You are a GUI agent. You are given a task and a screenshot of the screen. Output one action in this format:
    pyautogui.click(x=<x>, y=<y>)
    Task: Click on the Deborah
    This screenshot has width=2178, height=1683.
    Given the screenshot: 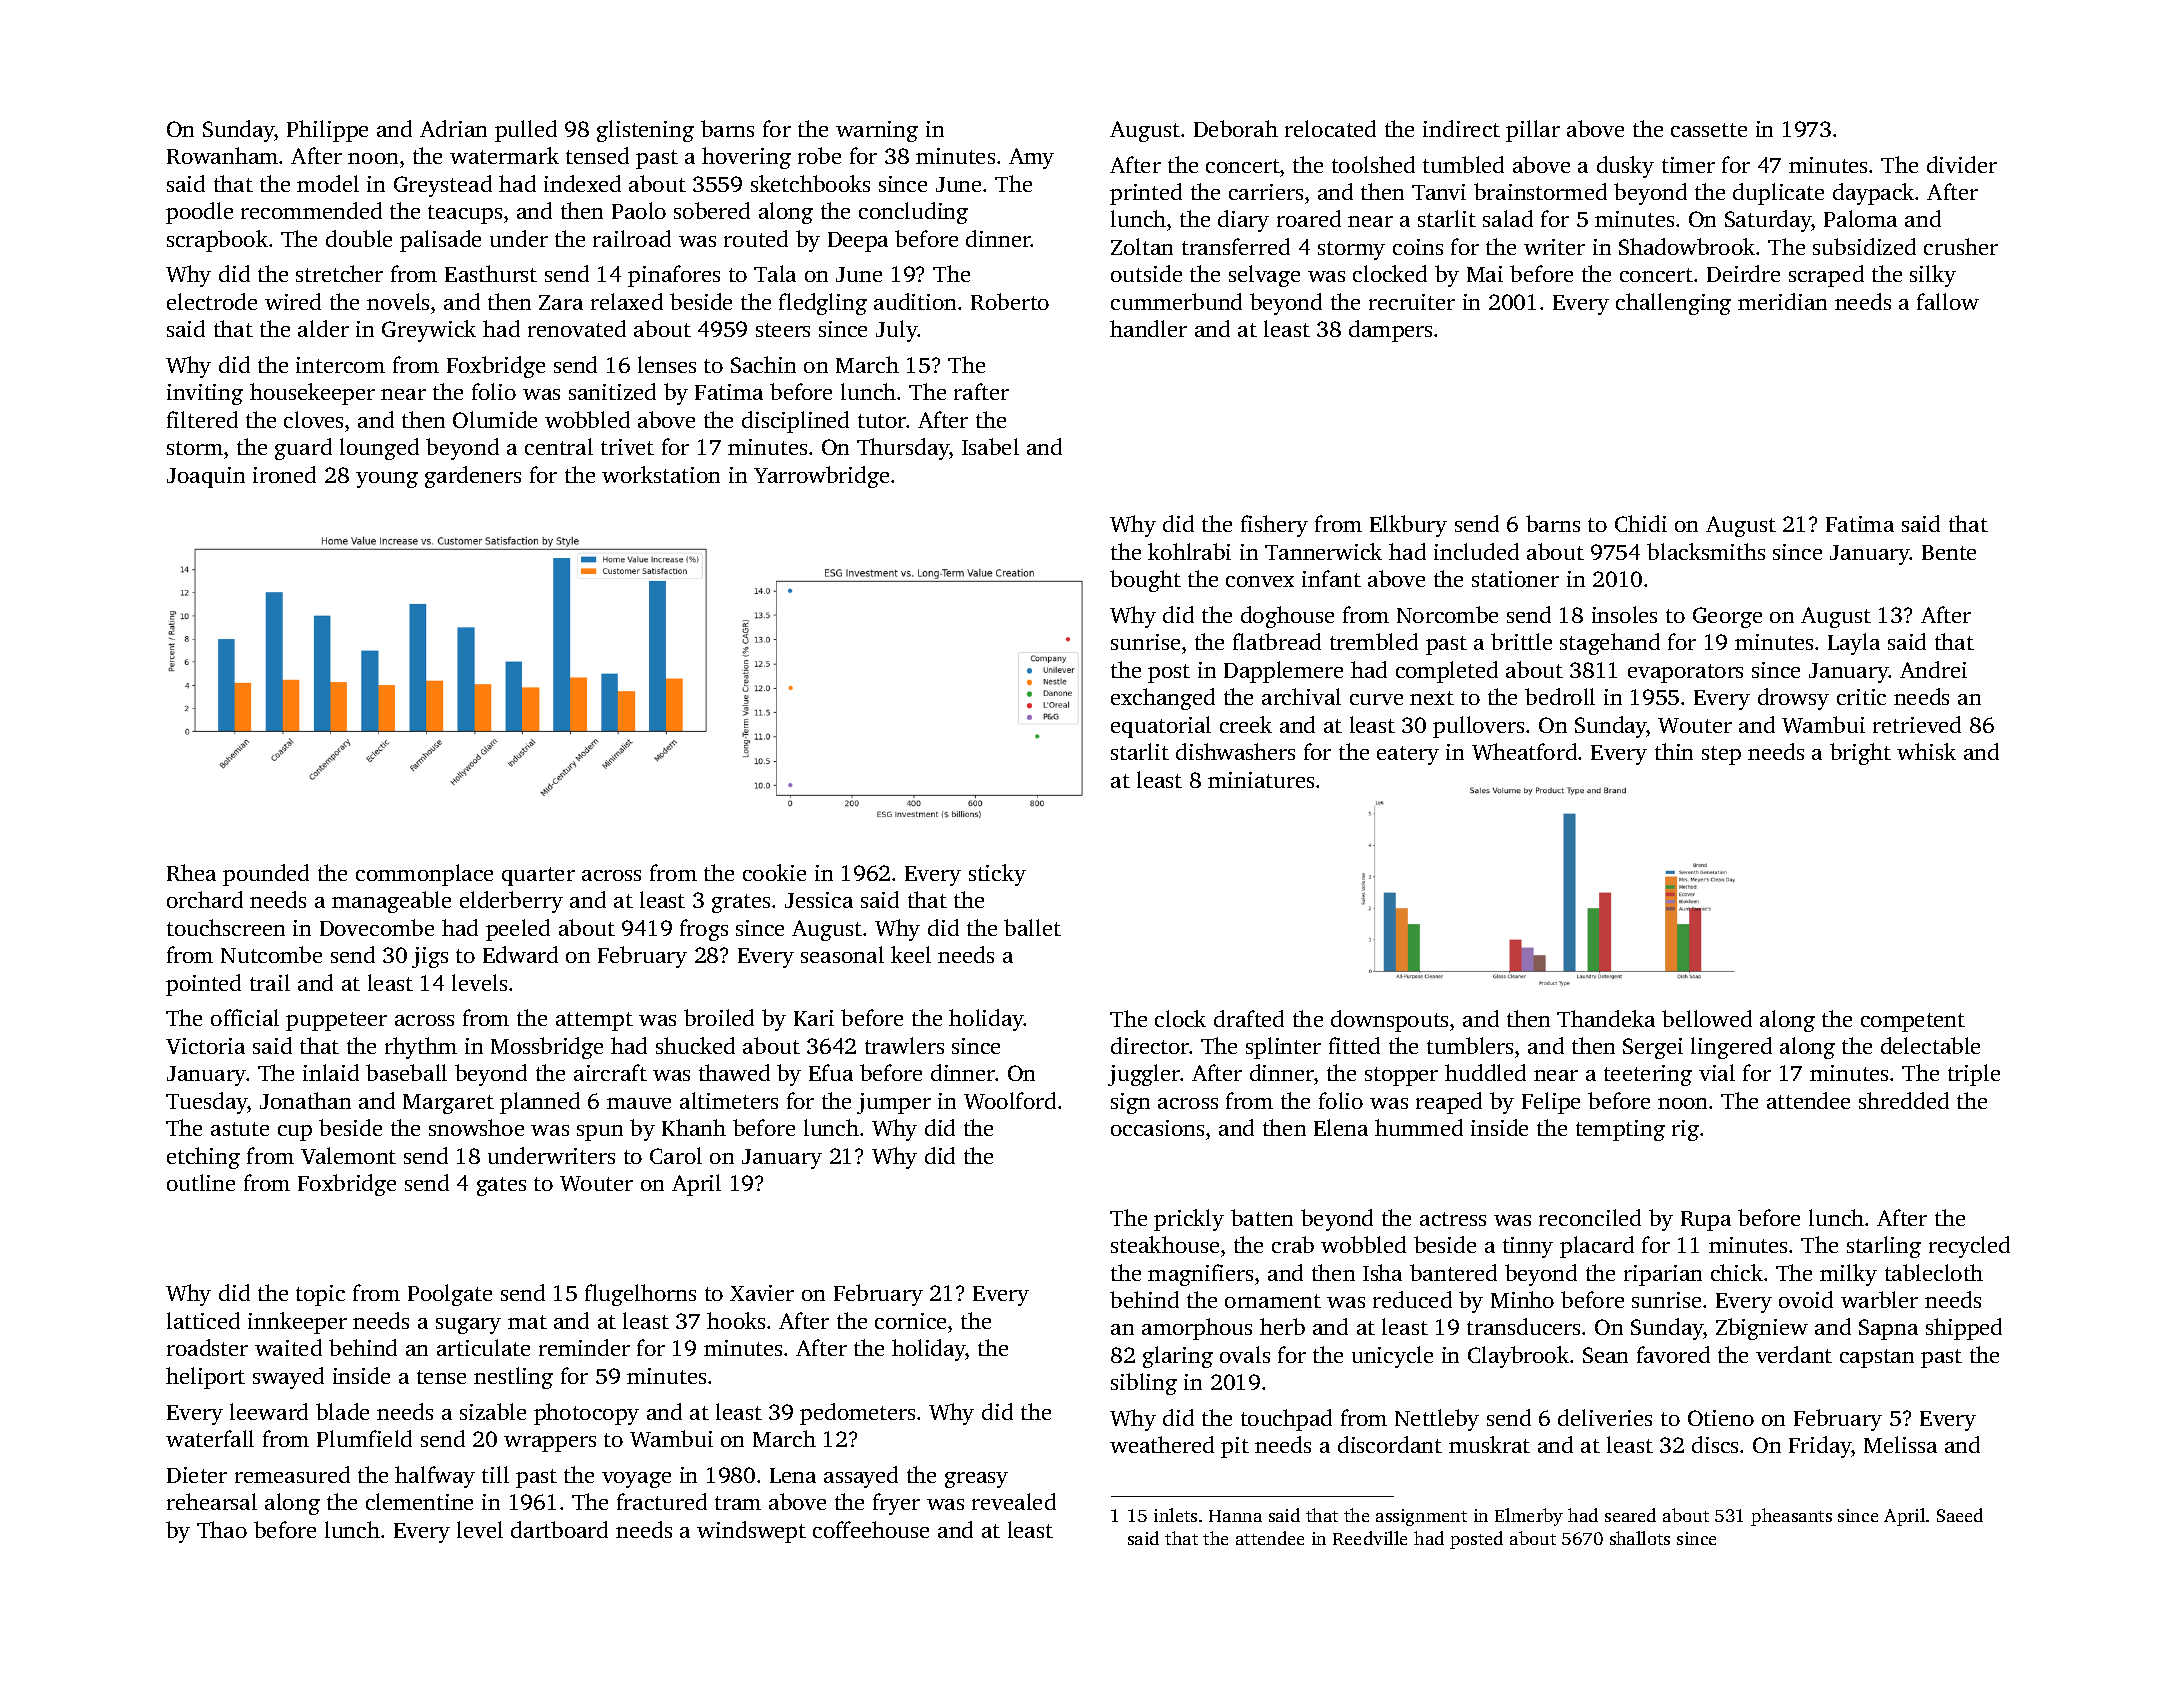 What is the action you would take?
    pyautogui.click(x=1236, y=128)
